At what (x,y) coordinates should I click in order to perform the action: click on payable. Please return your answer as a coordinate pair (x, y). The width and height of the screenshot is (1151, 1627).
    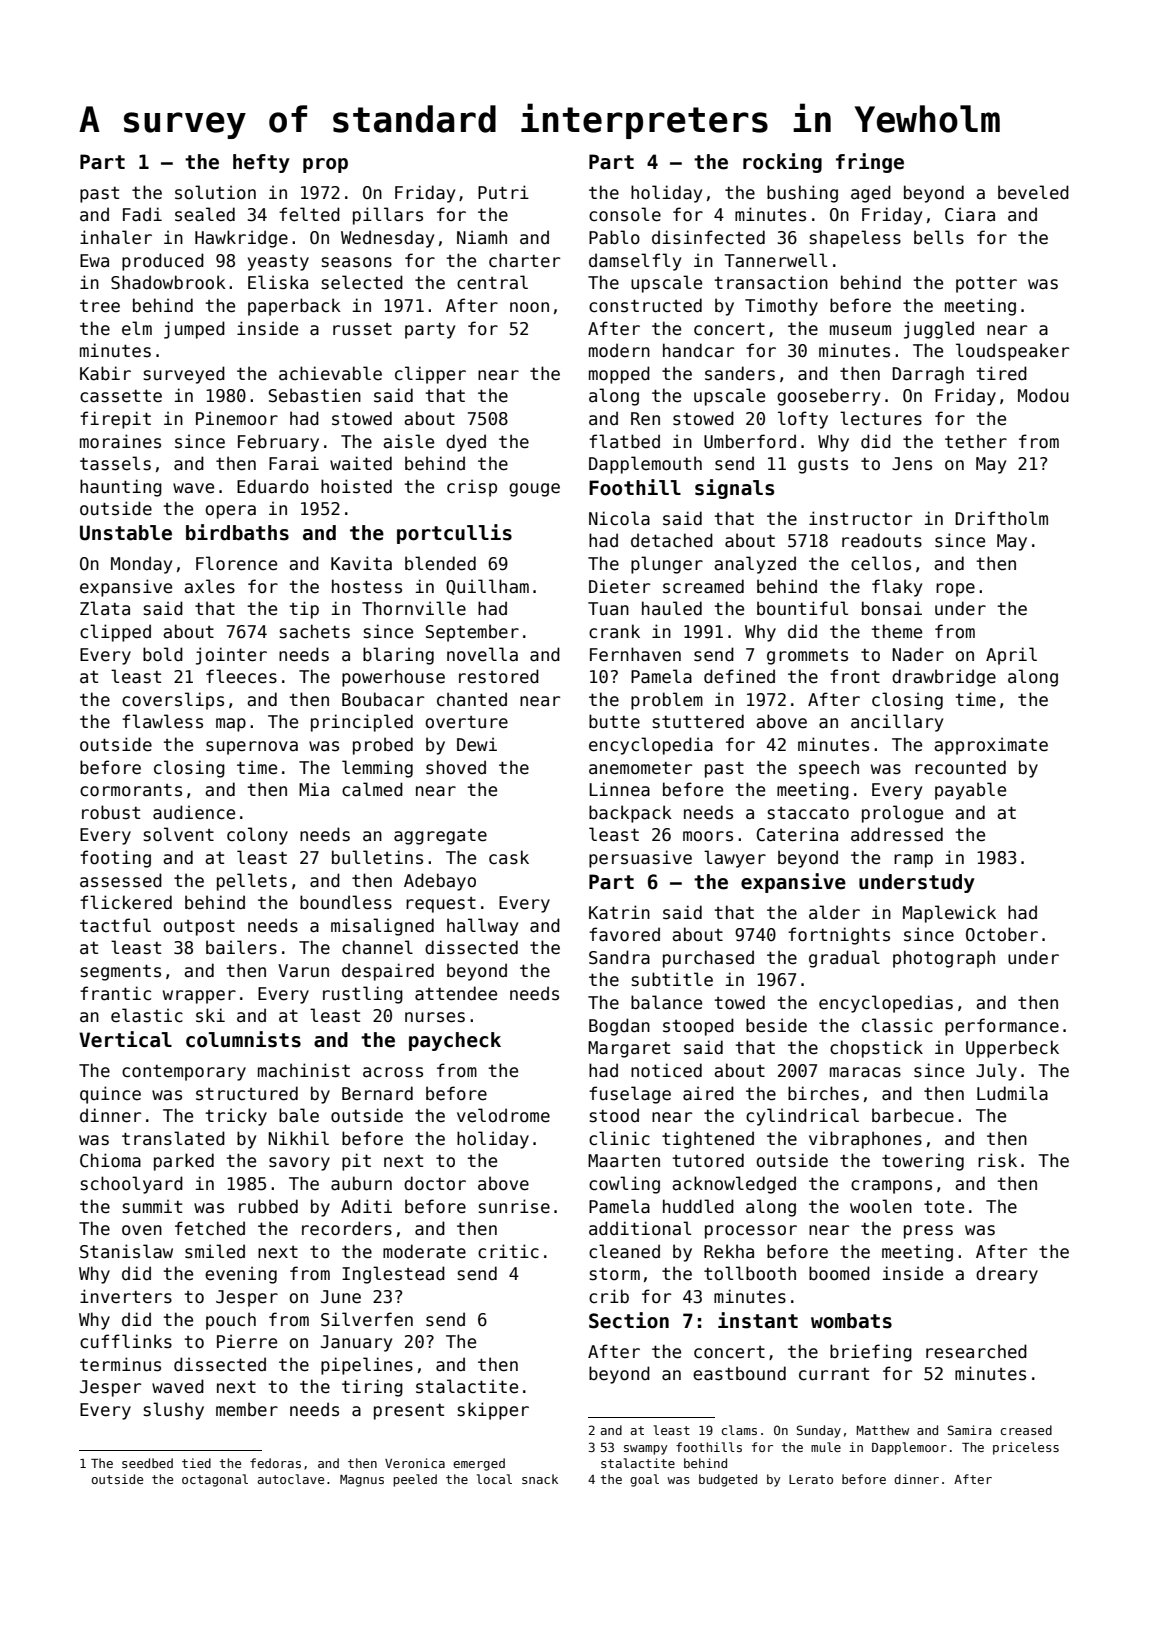
    Looking at the image, I should click on (970, 791).
